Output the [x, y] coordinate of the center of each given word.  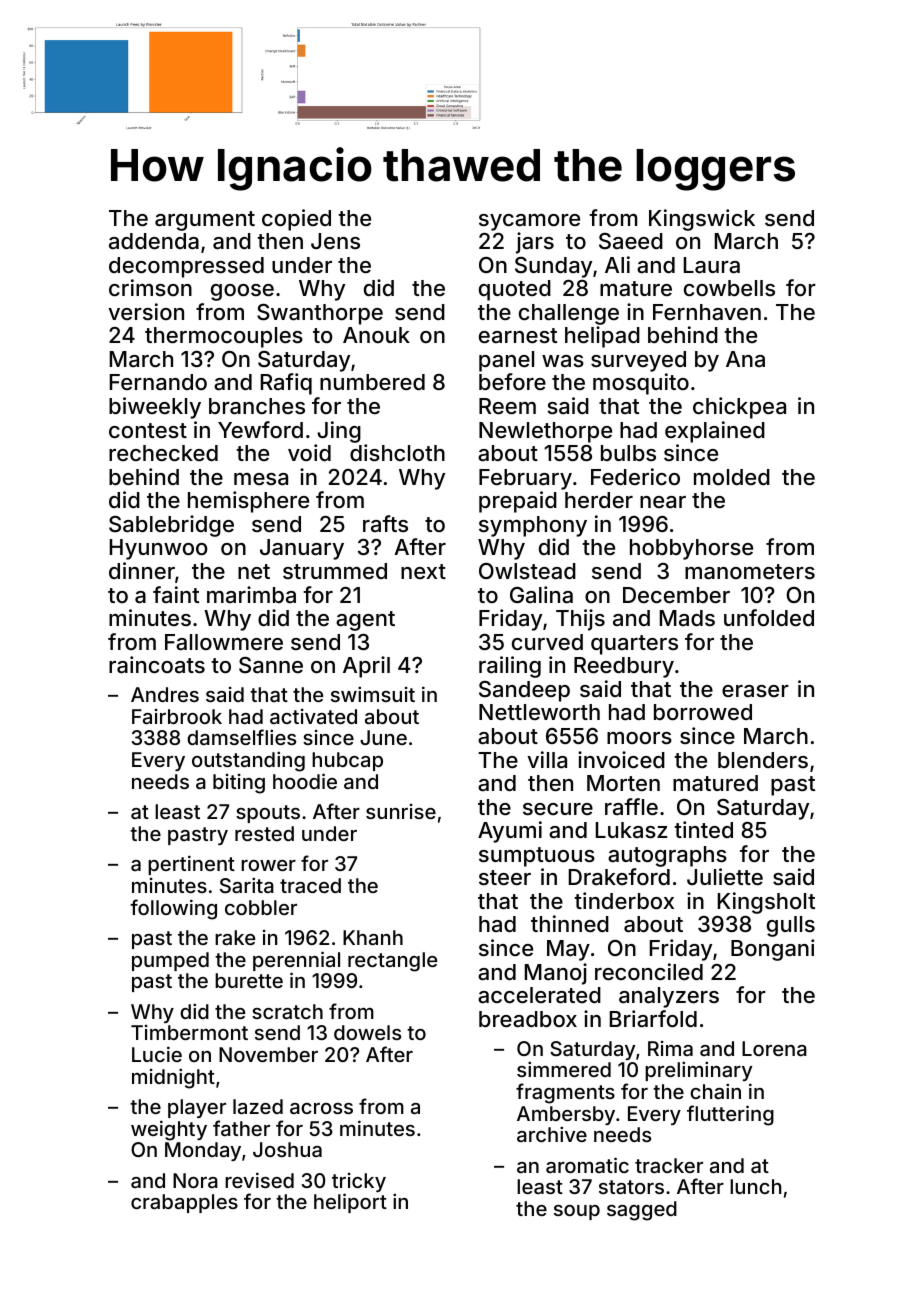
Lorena [774, 1048]
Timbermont [189, 1032]
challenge [569, 314]
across [321, 1108]
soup [577, 1212]
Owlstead [527, 571]
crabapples [184, 1203]
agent [365, 621]
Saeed [631, 241]
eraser [755, 691]
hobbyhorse [691, 549]
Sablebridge [171, 526]
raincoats [157, 665]
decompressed [186, 267]
